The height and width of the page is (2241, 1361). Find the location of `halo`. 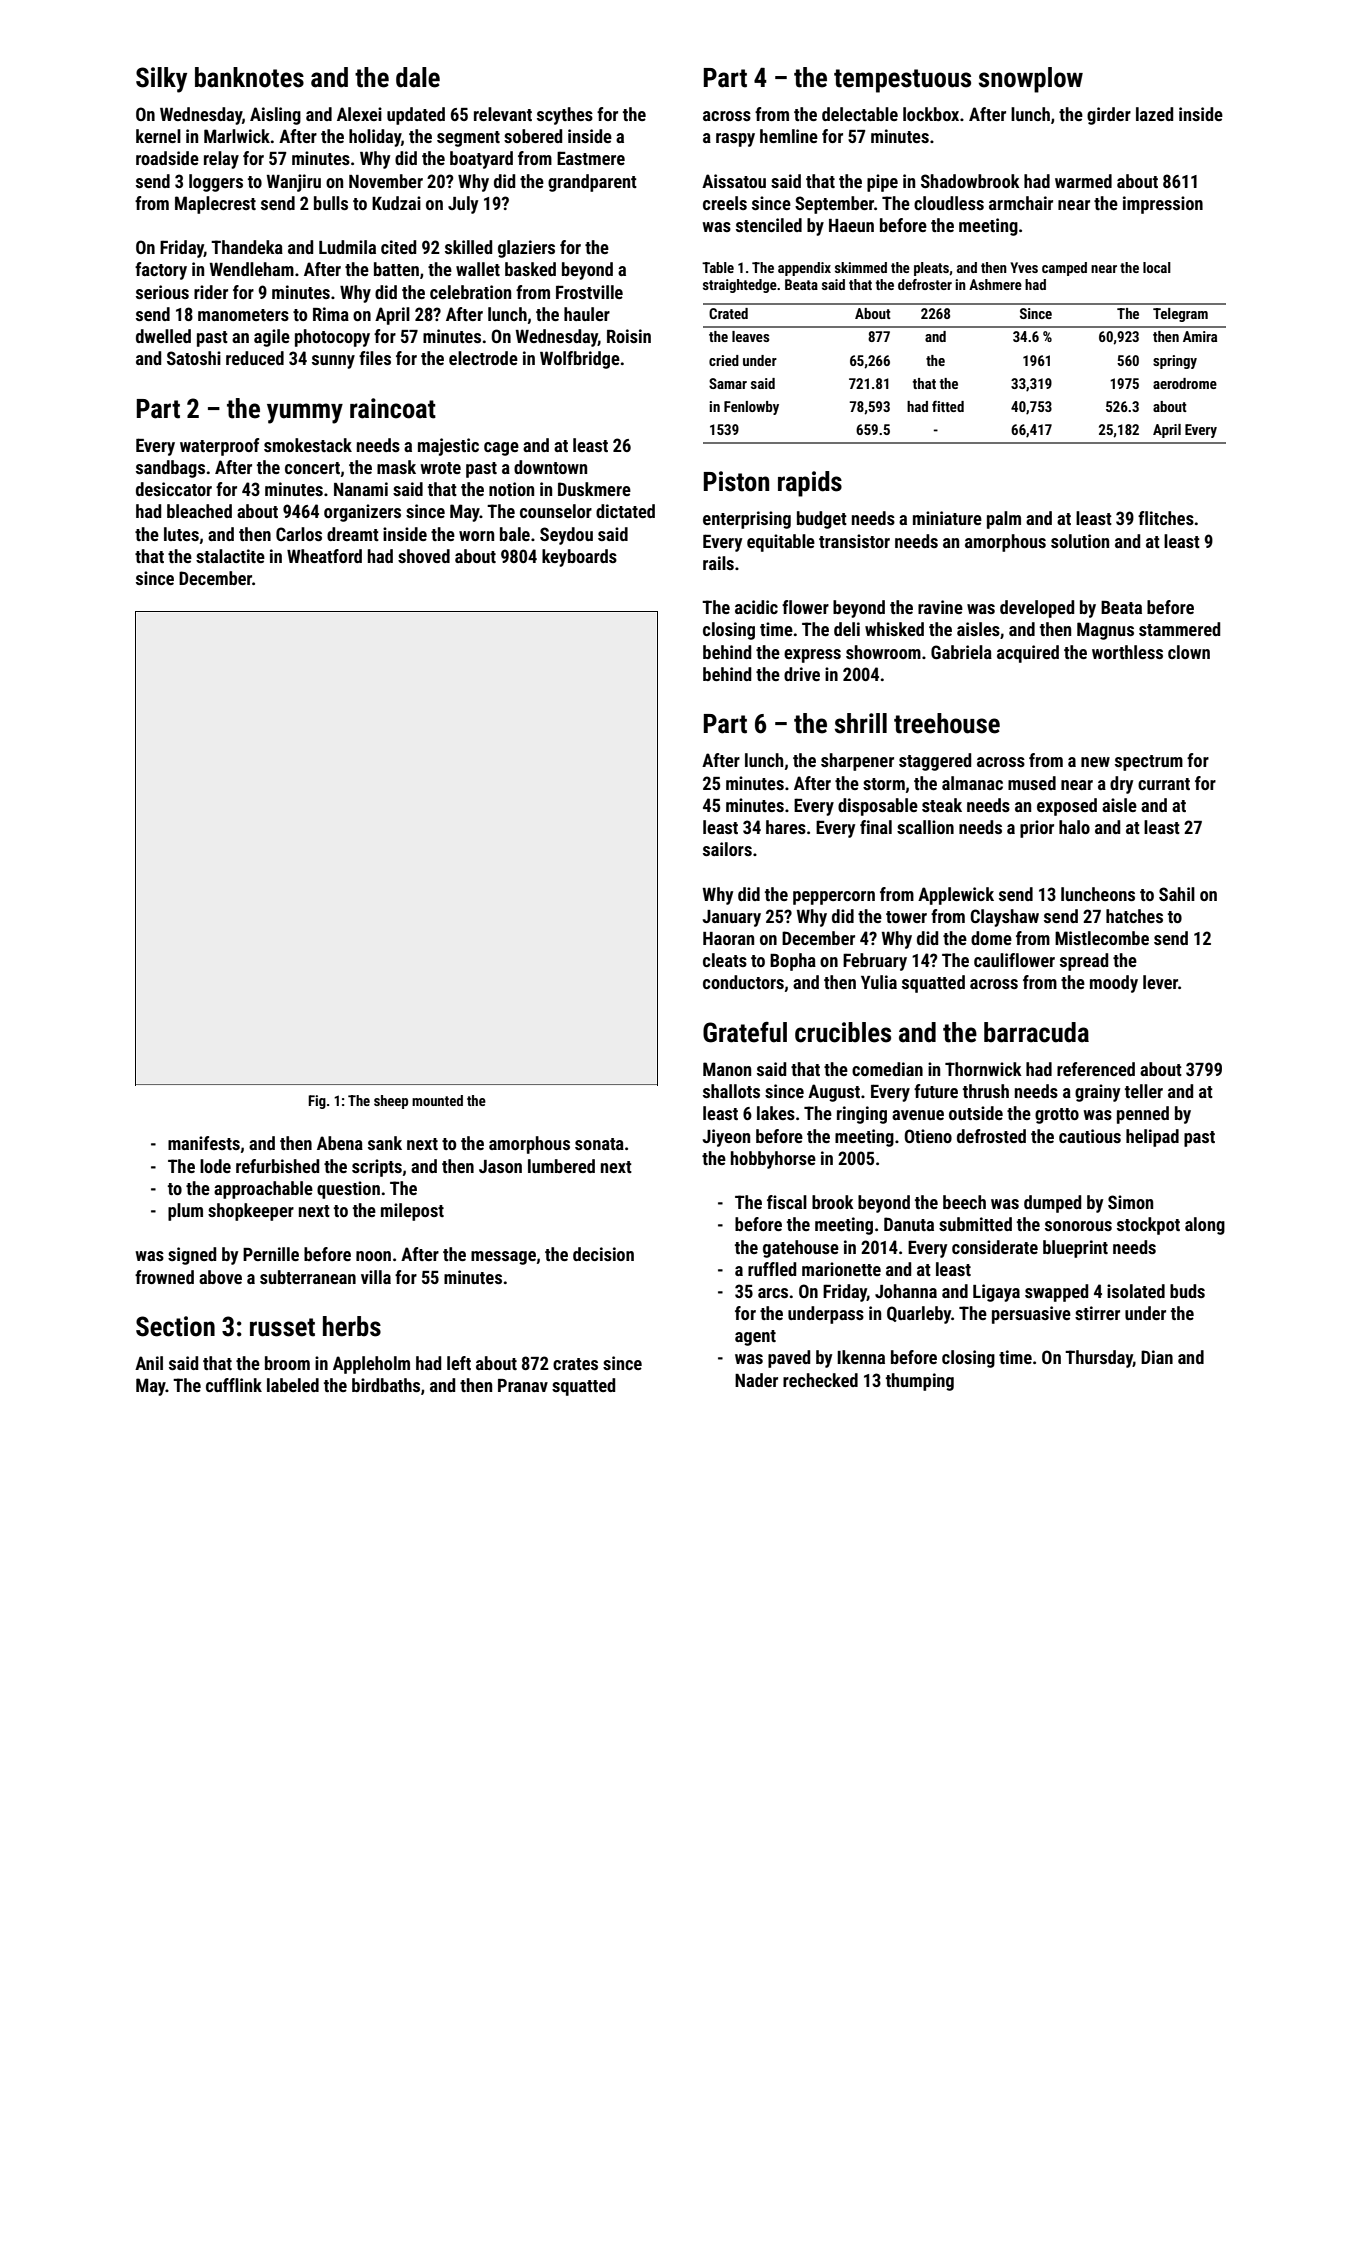

halo is located at coordinates (1074, 827).
